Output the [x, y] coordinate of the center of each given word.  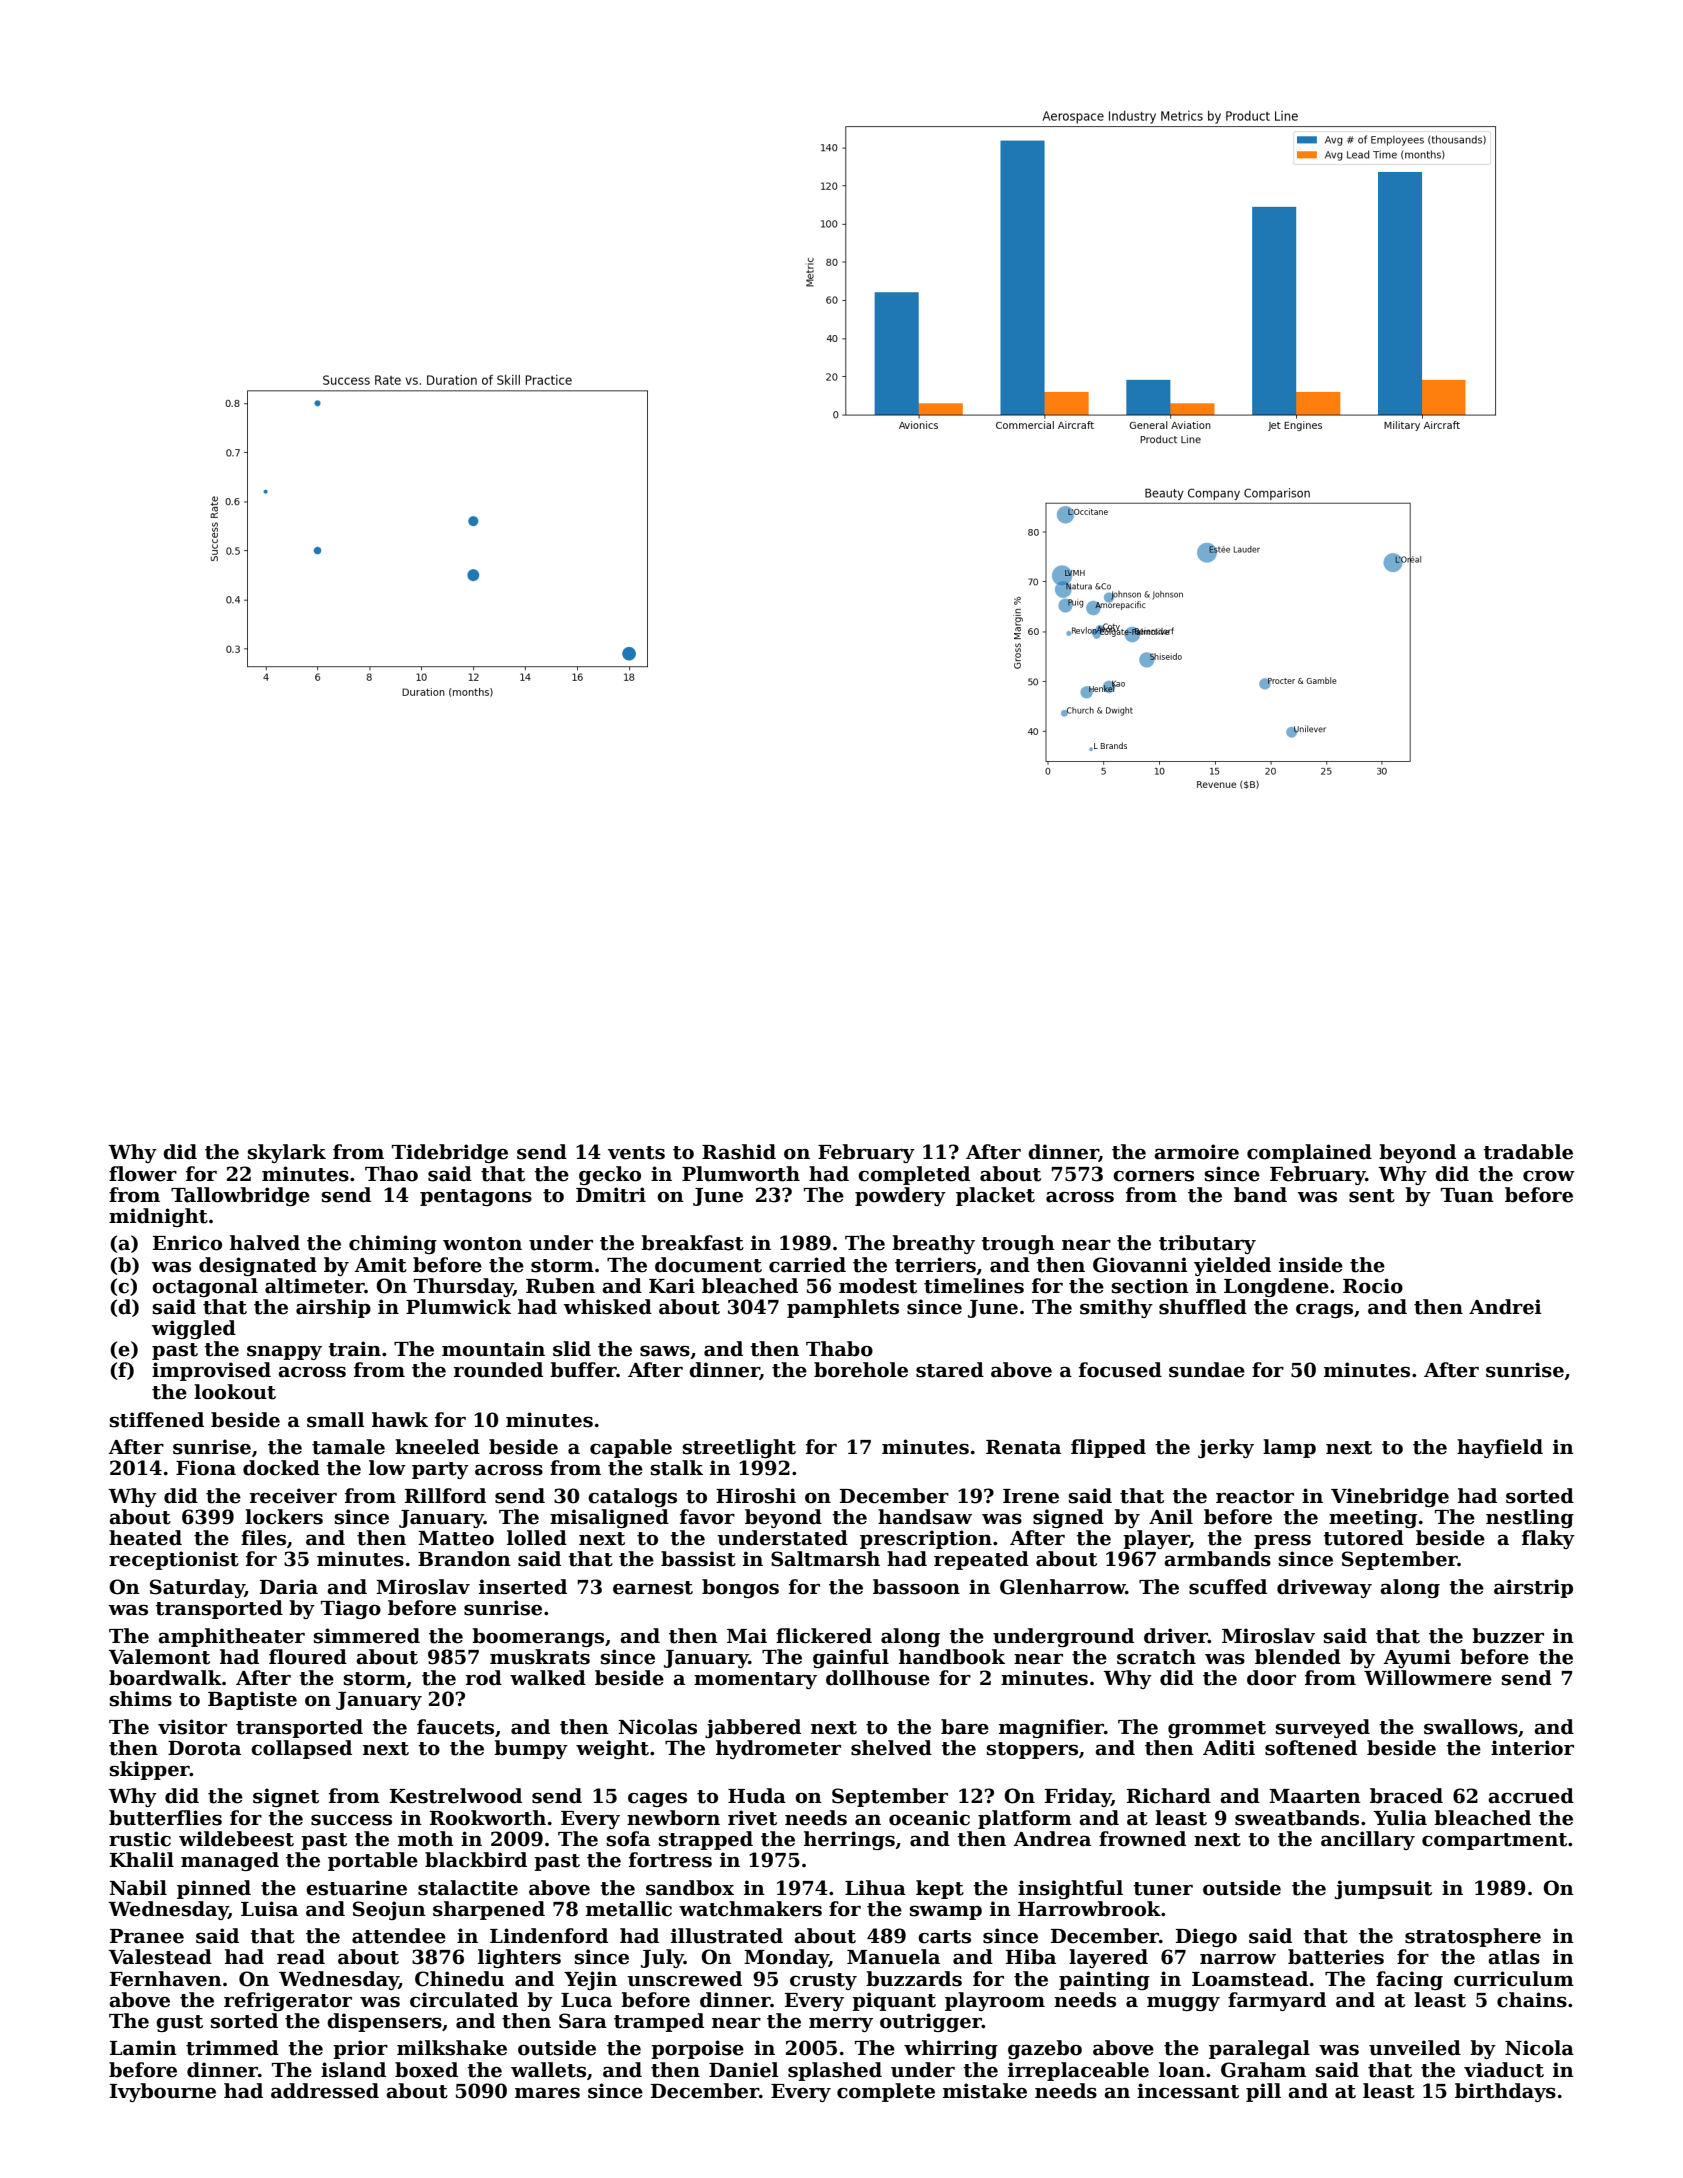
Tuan [1467, 1195]
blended [1298, 1657]
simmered [367, 1636]
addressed [325, 2091]
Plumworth [741, 1174]
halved [265, 1243]
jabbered [753, 1728]
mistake [985, 2091]
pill [1263, 2092]
